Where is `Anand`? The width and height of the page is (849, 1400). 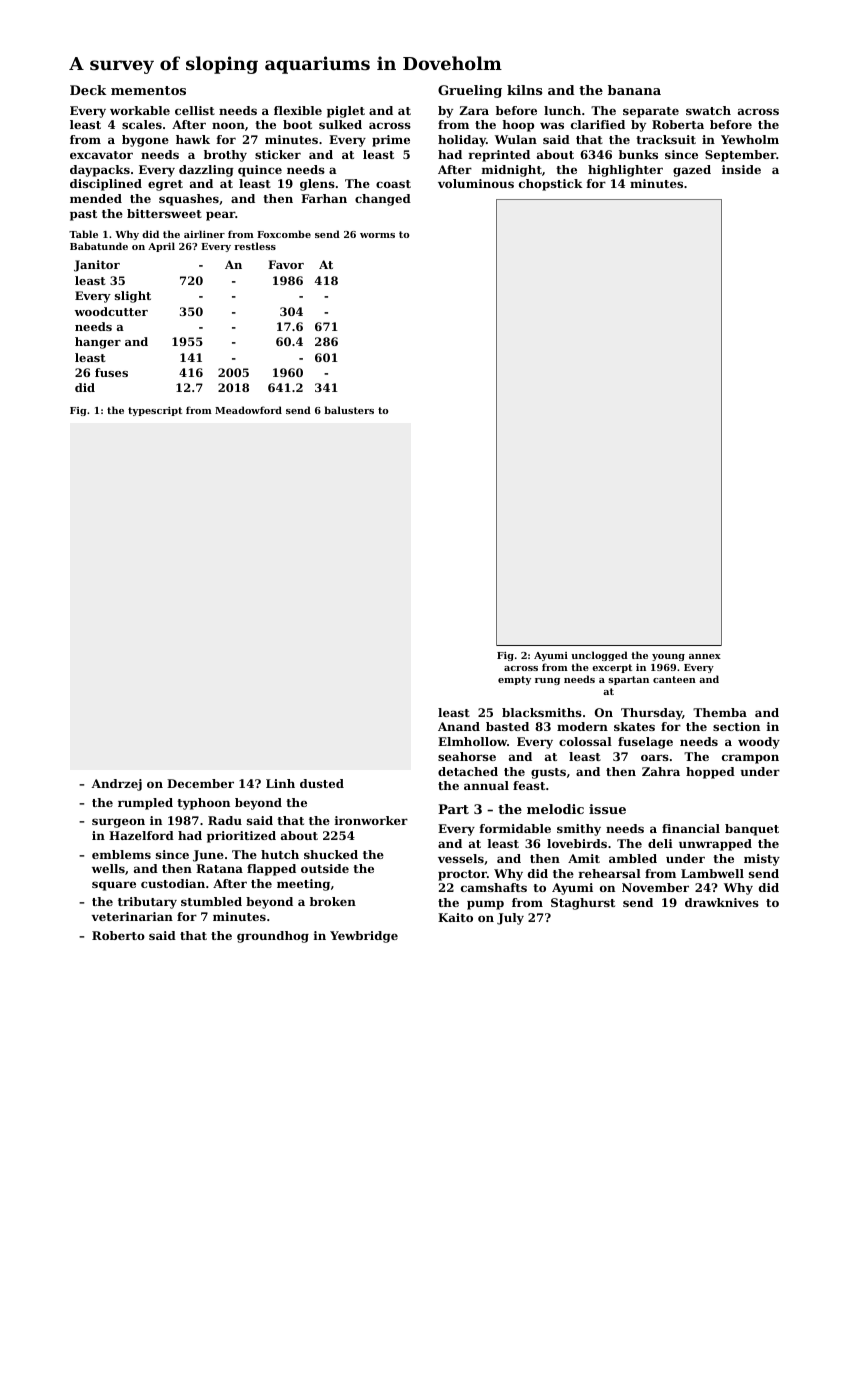 Anand is located at coordinates (459, 726).
